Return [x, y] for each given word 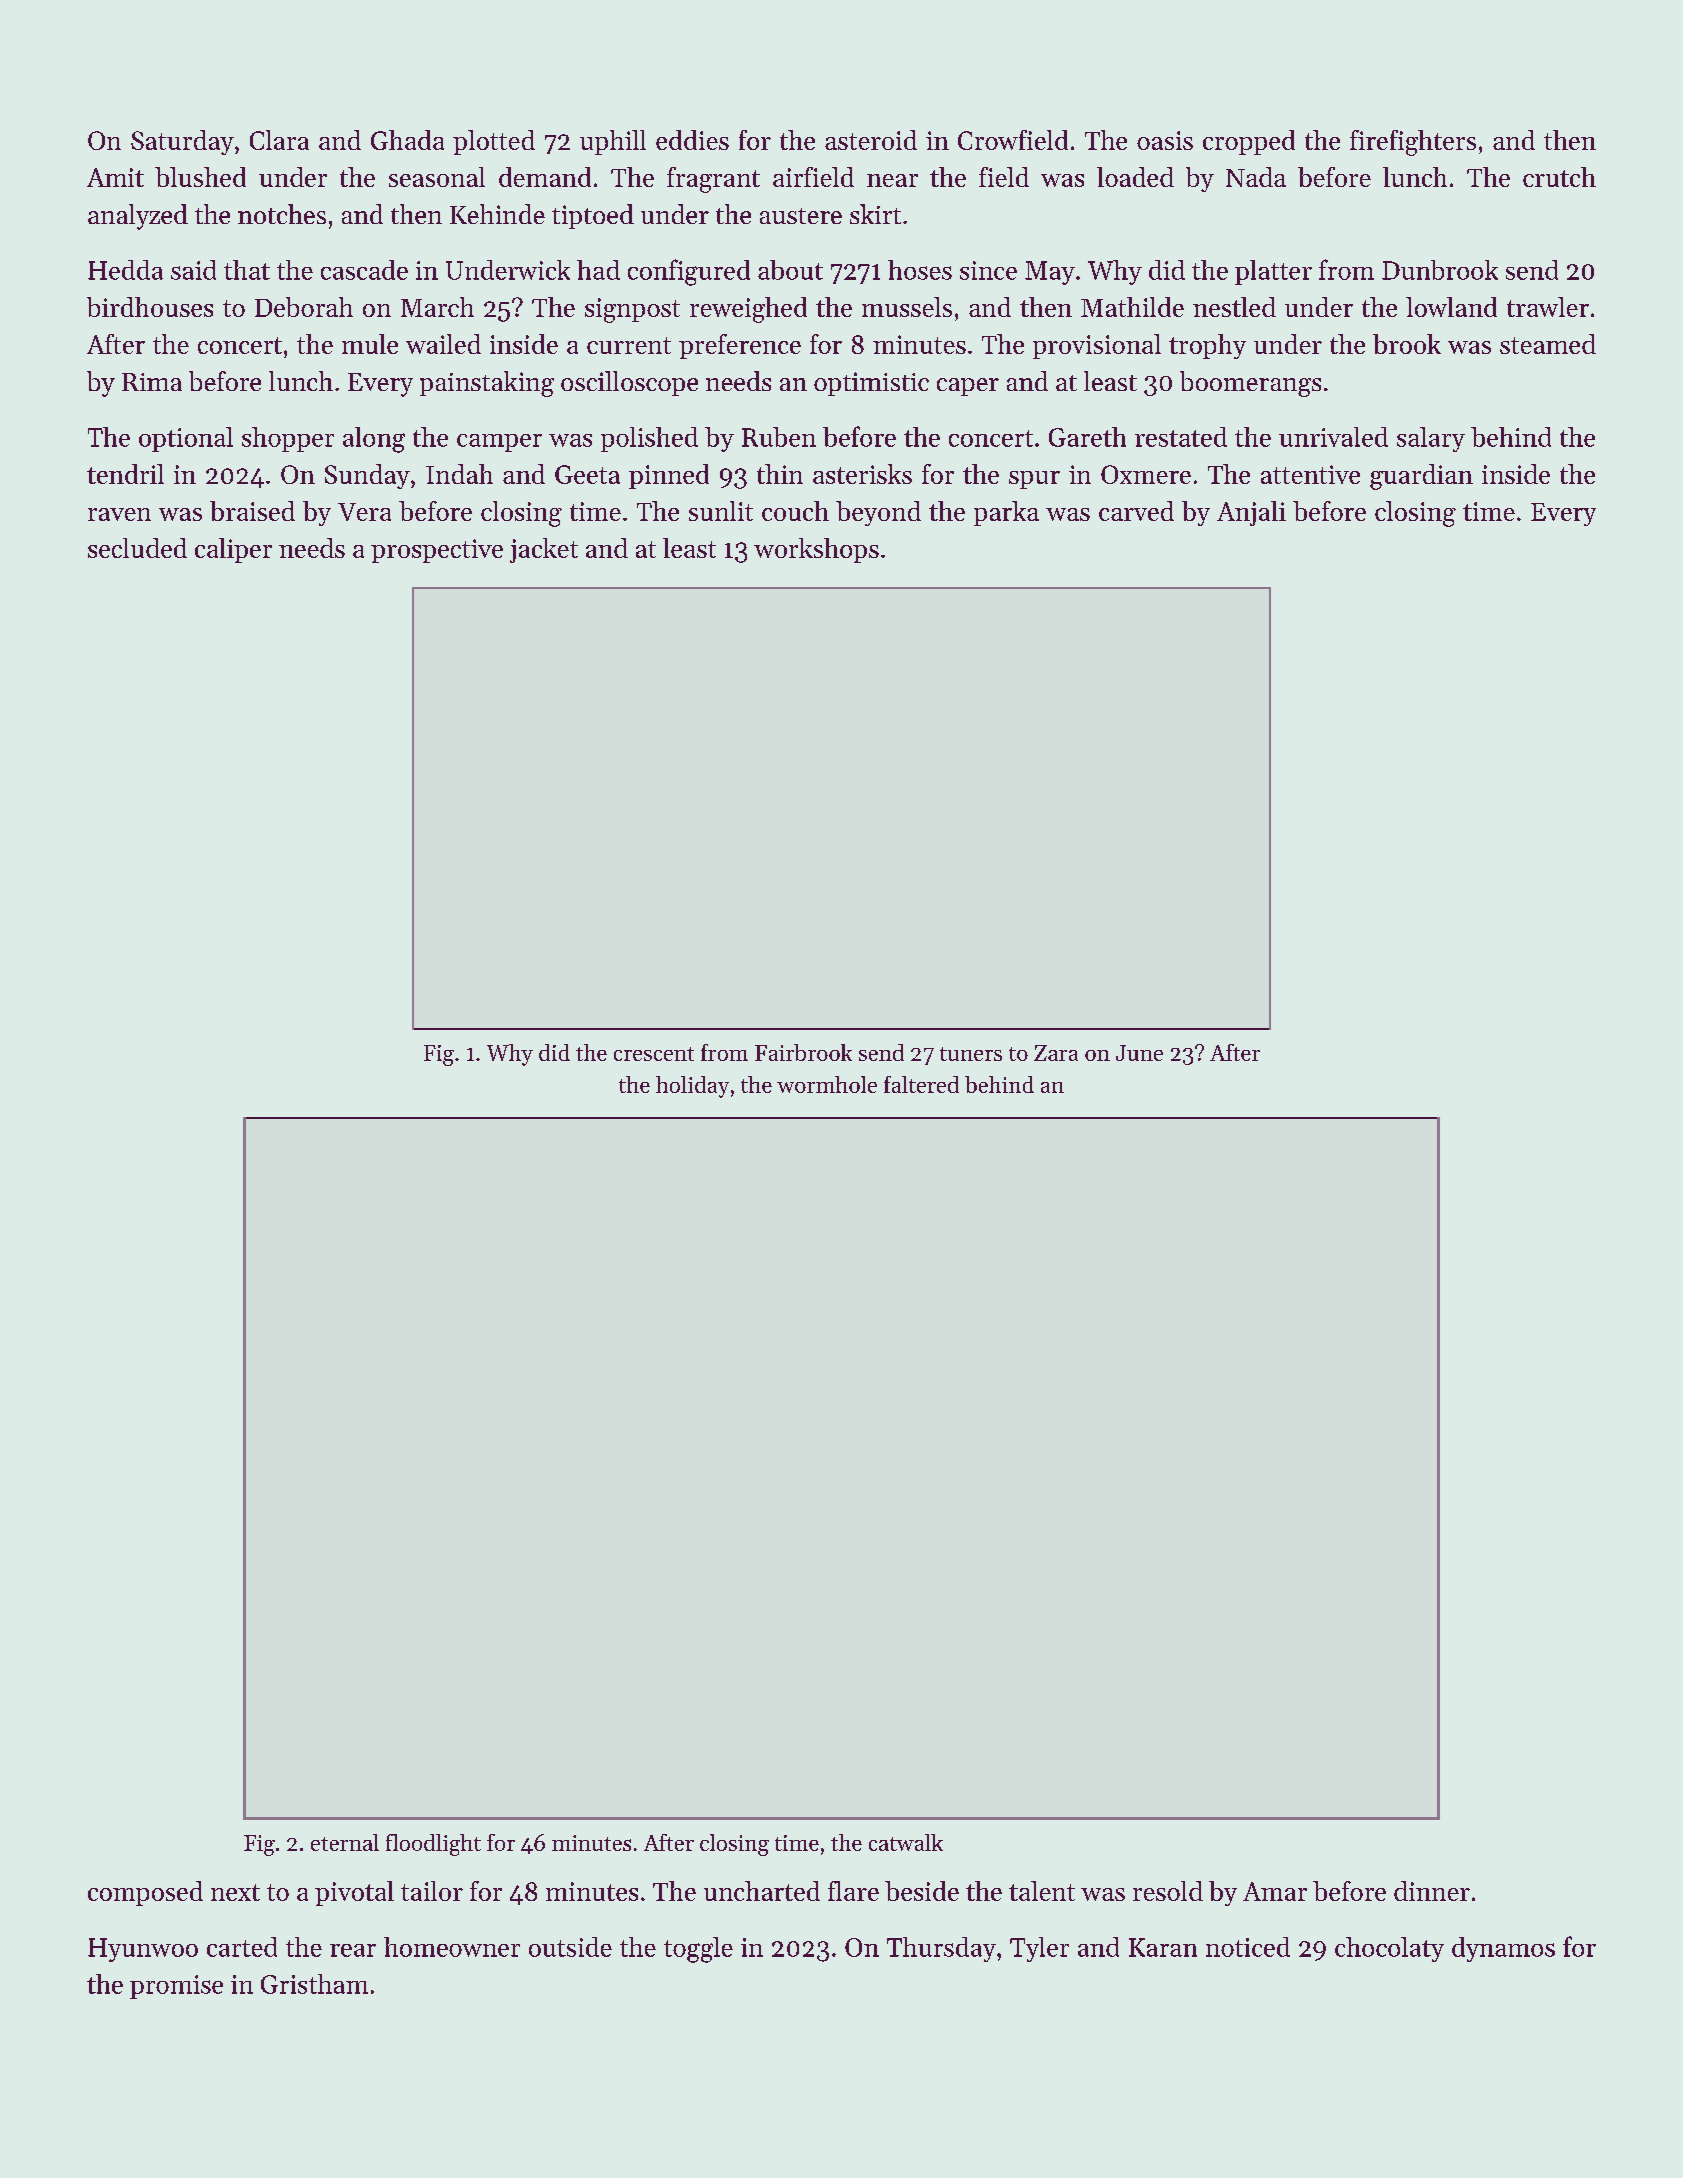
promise [176, 1987]
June [1139, 1053]
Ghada [407, 140]
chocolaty [1389, 1949]
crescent [654, 1054]
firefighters [1413, 143]
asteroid [871, 140]
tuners [971, 1054]
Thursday [941, 1949]
